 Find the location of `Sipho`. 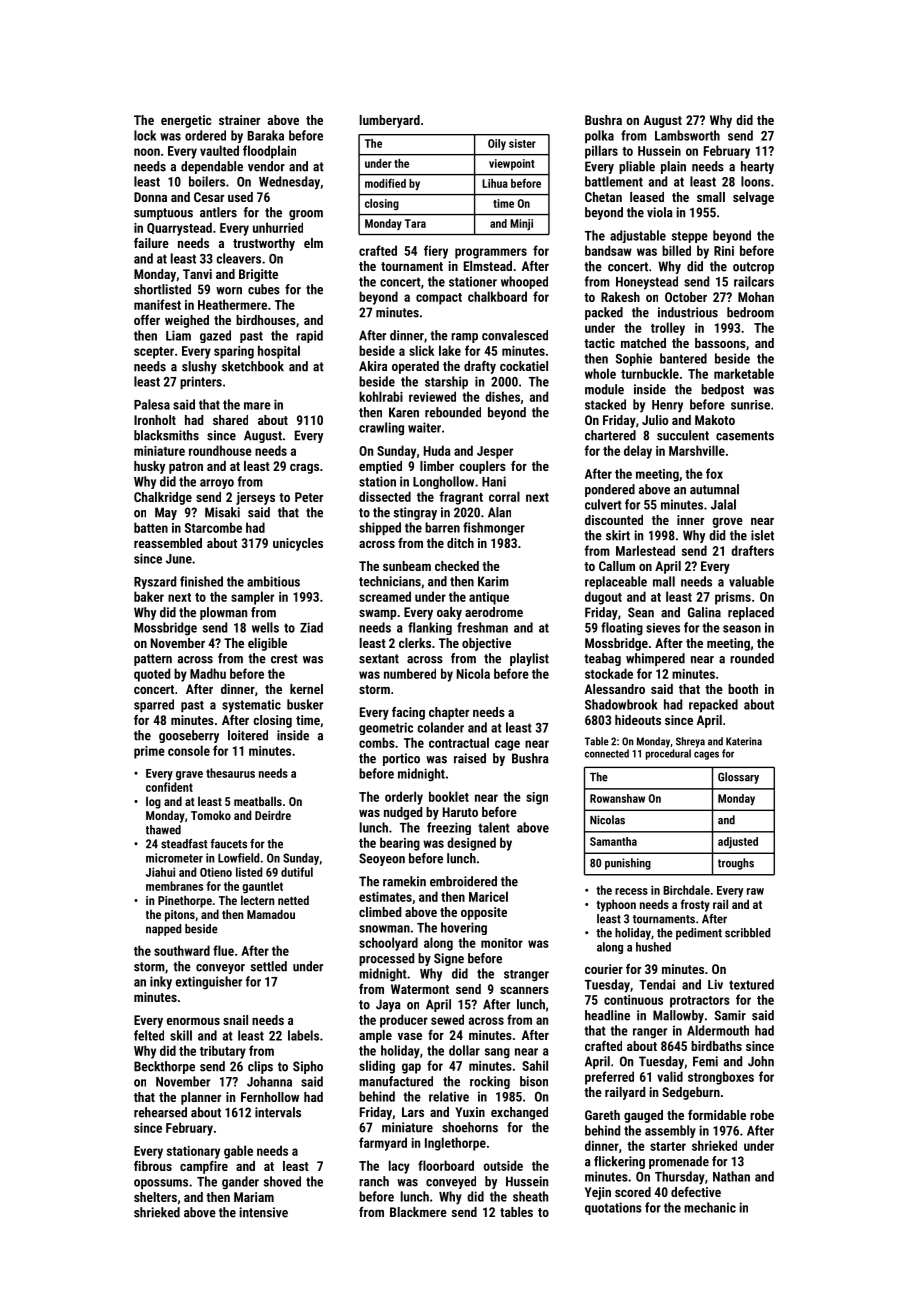

Sipho is located at coordinates (308, 1067).
